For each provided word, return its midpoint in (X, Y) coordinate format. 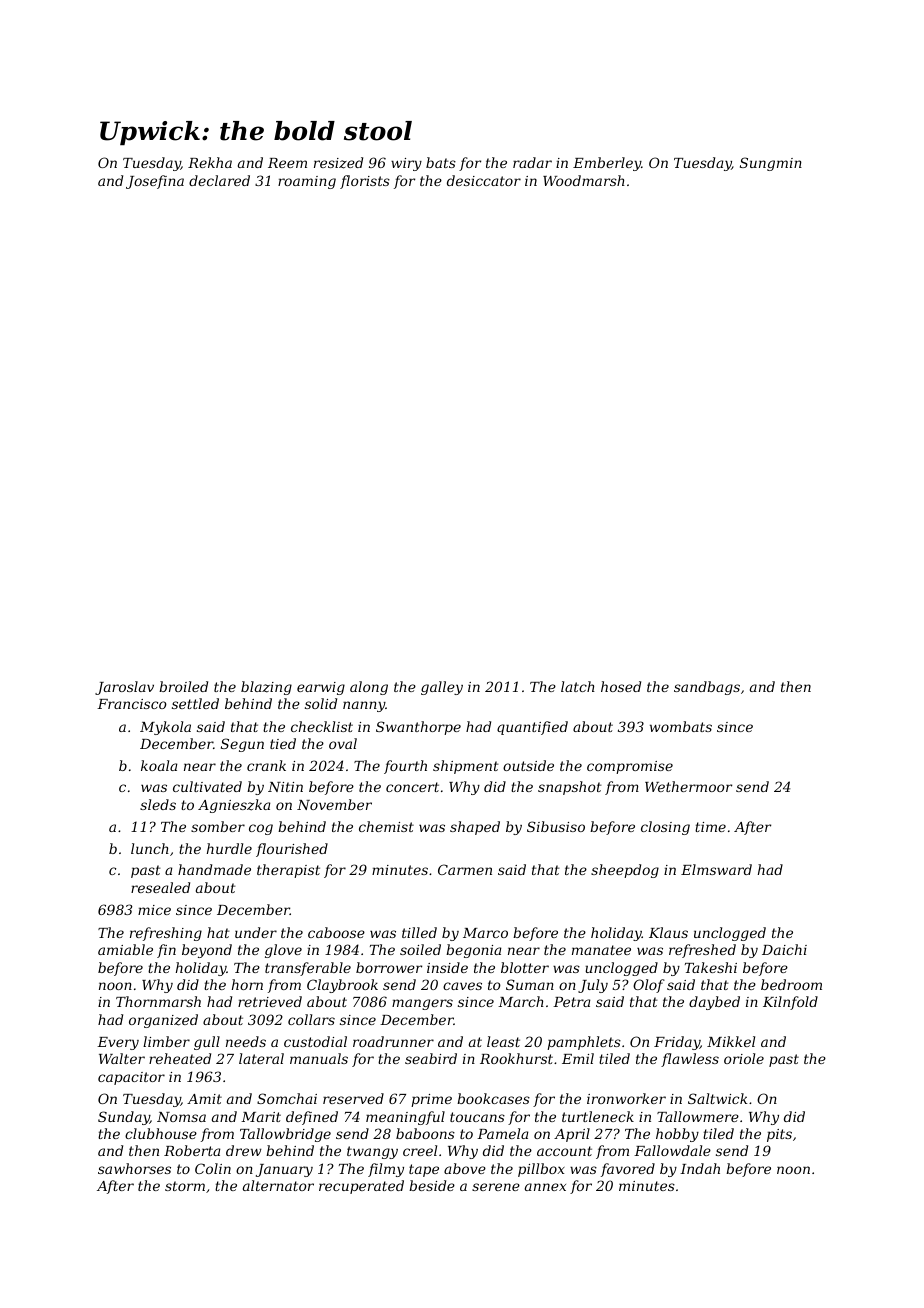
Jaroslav (124, 688)
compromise (630, 767)
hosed (621, 686)
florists (365, 182)
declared (219, 180)
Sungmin (771, 164)
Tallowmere (698, 1116)
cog (261, 829)
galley (442, 688)
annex (545, 1187)
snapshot (570, 788)
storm (185, 1186)
